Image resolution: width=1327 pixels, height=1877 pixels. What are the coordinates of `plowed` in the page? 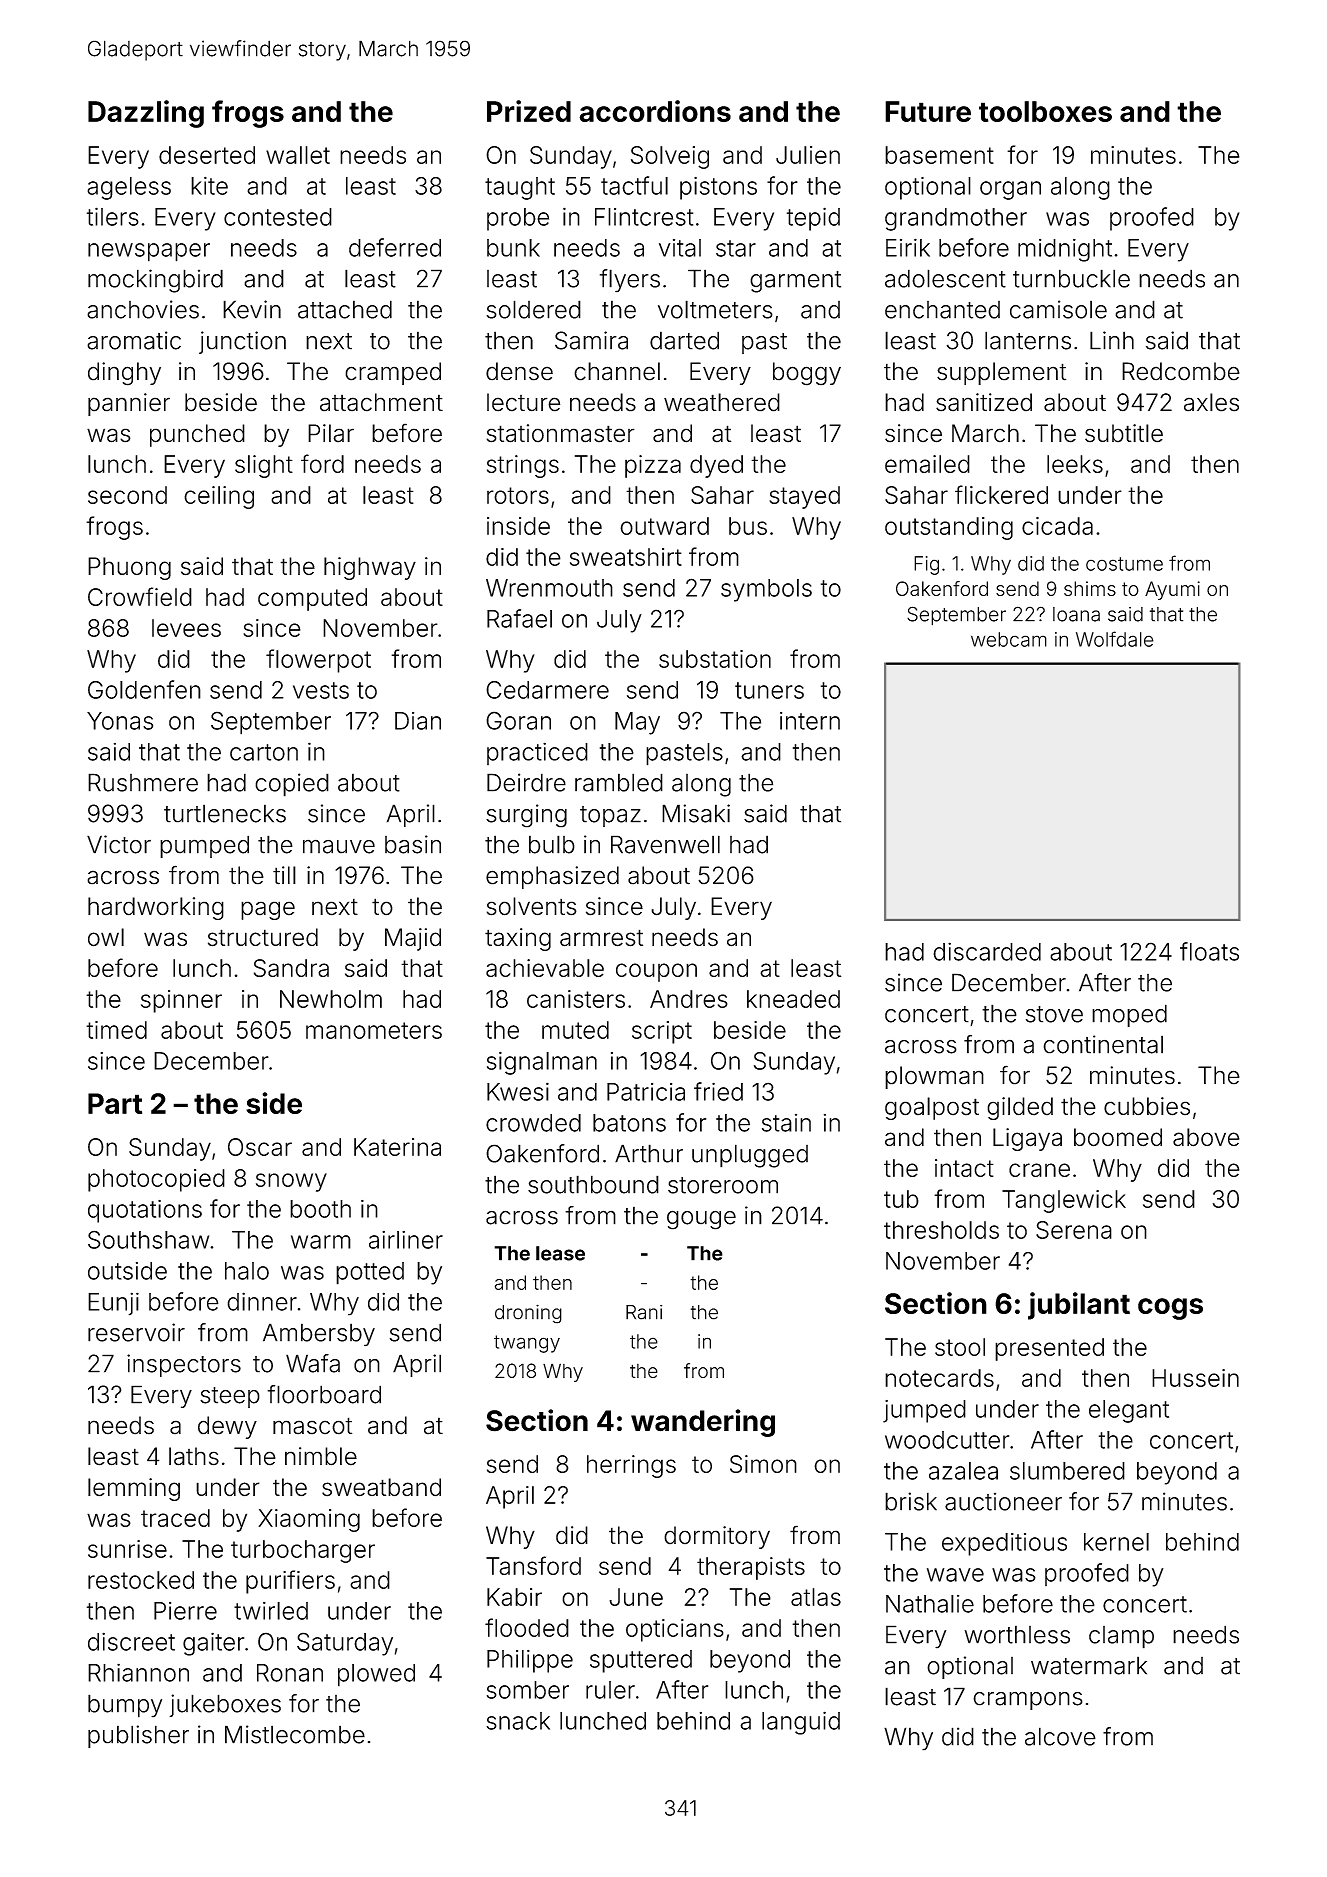 It's located at (376, 1675).
